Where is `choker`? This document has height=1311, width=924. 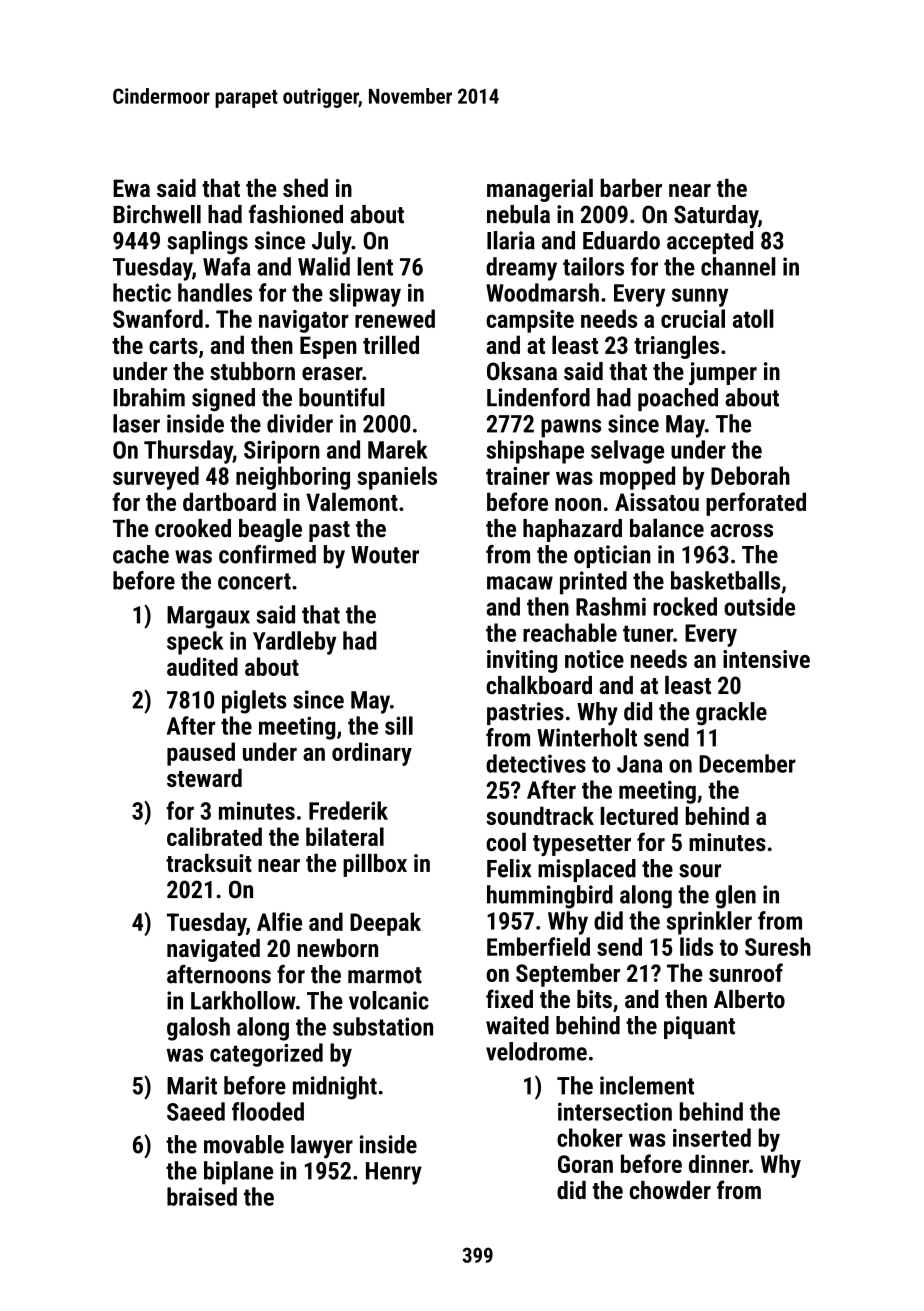 choker is located at coordinates (590, 1137).
